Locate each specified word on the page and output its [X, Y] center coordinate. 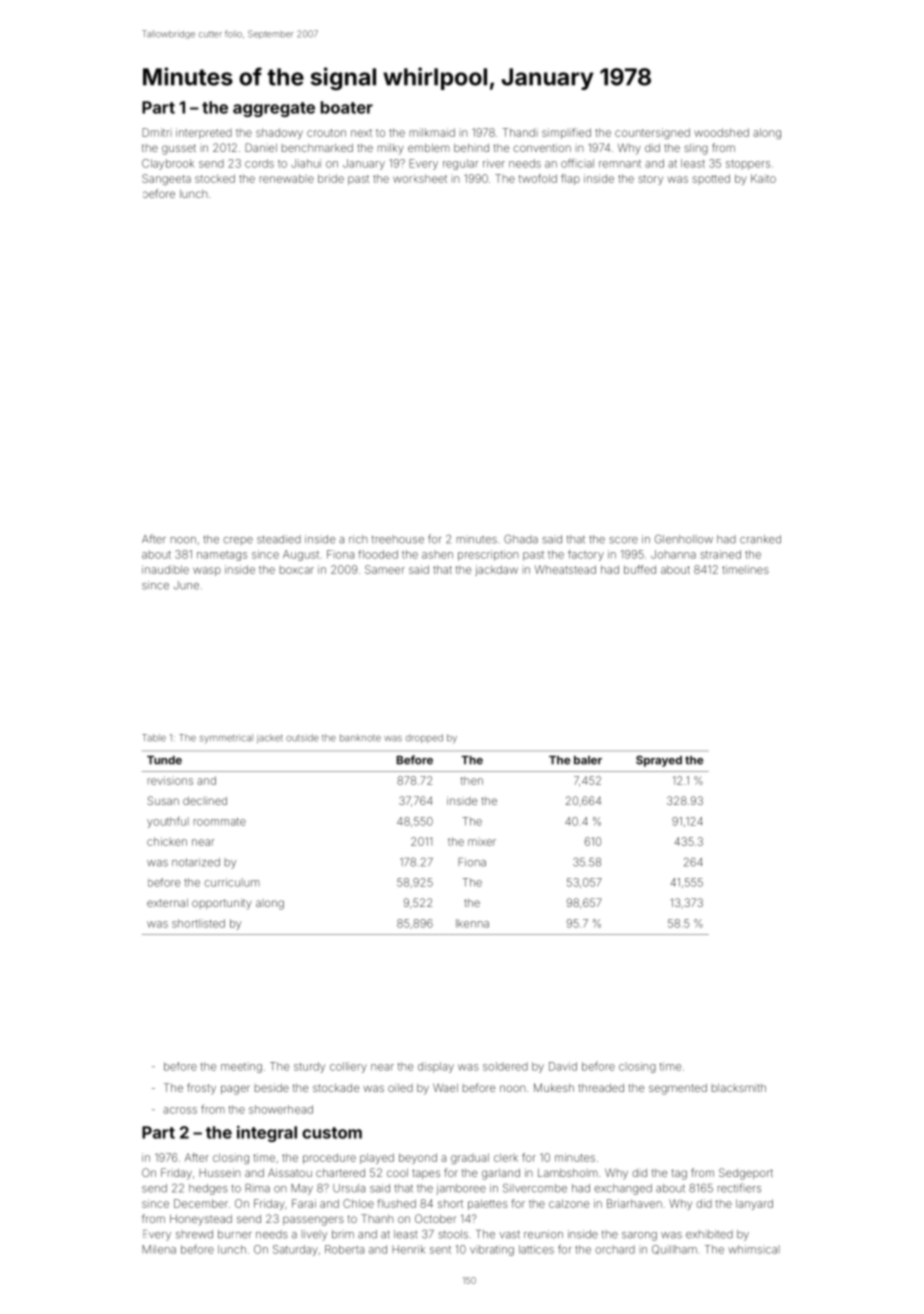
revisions [170, 780]
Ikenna [472, 923]
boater [347, 107]
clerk [506, 1157]
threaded [601, 1088]
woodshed [721, 132]
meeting [241, 1067]
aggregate [274, 109]
